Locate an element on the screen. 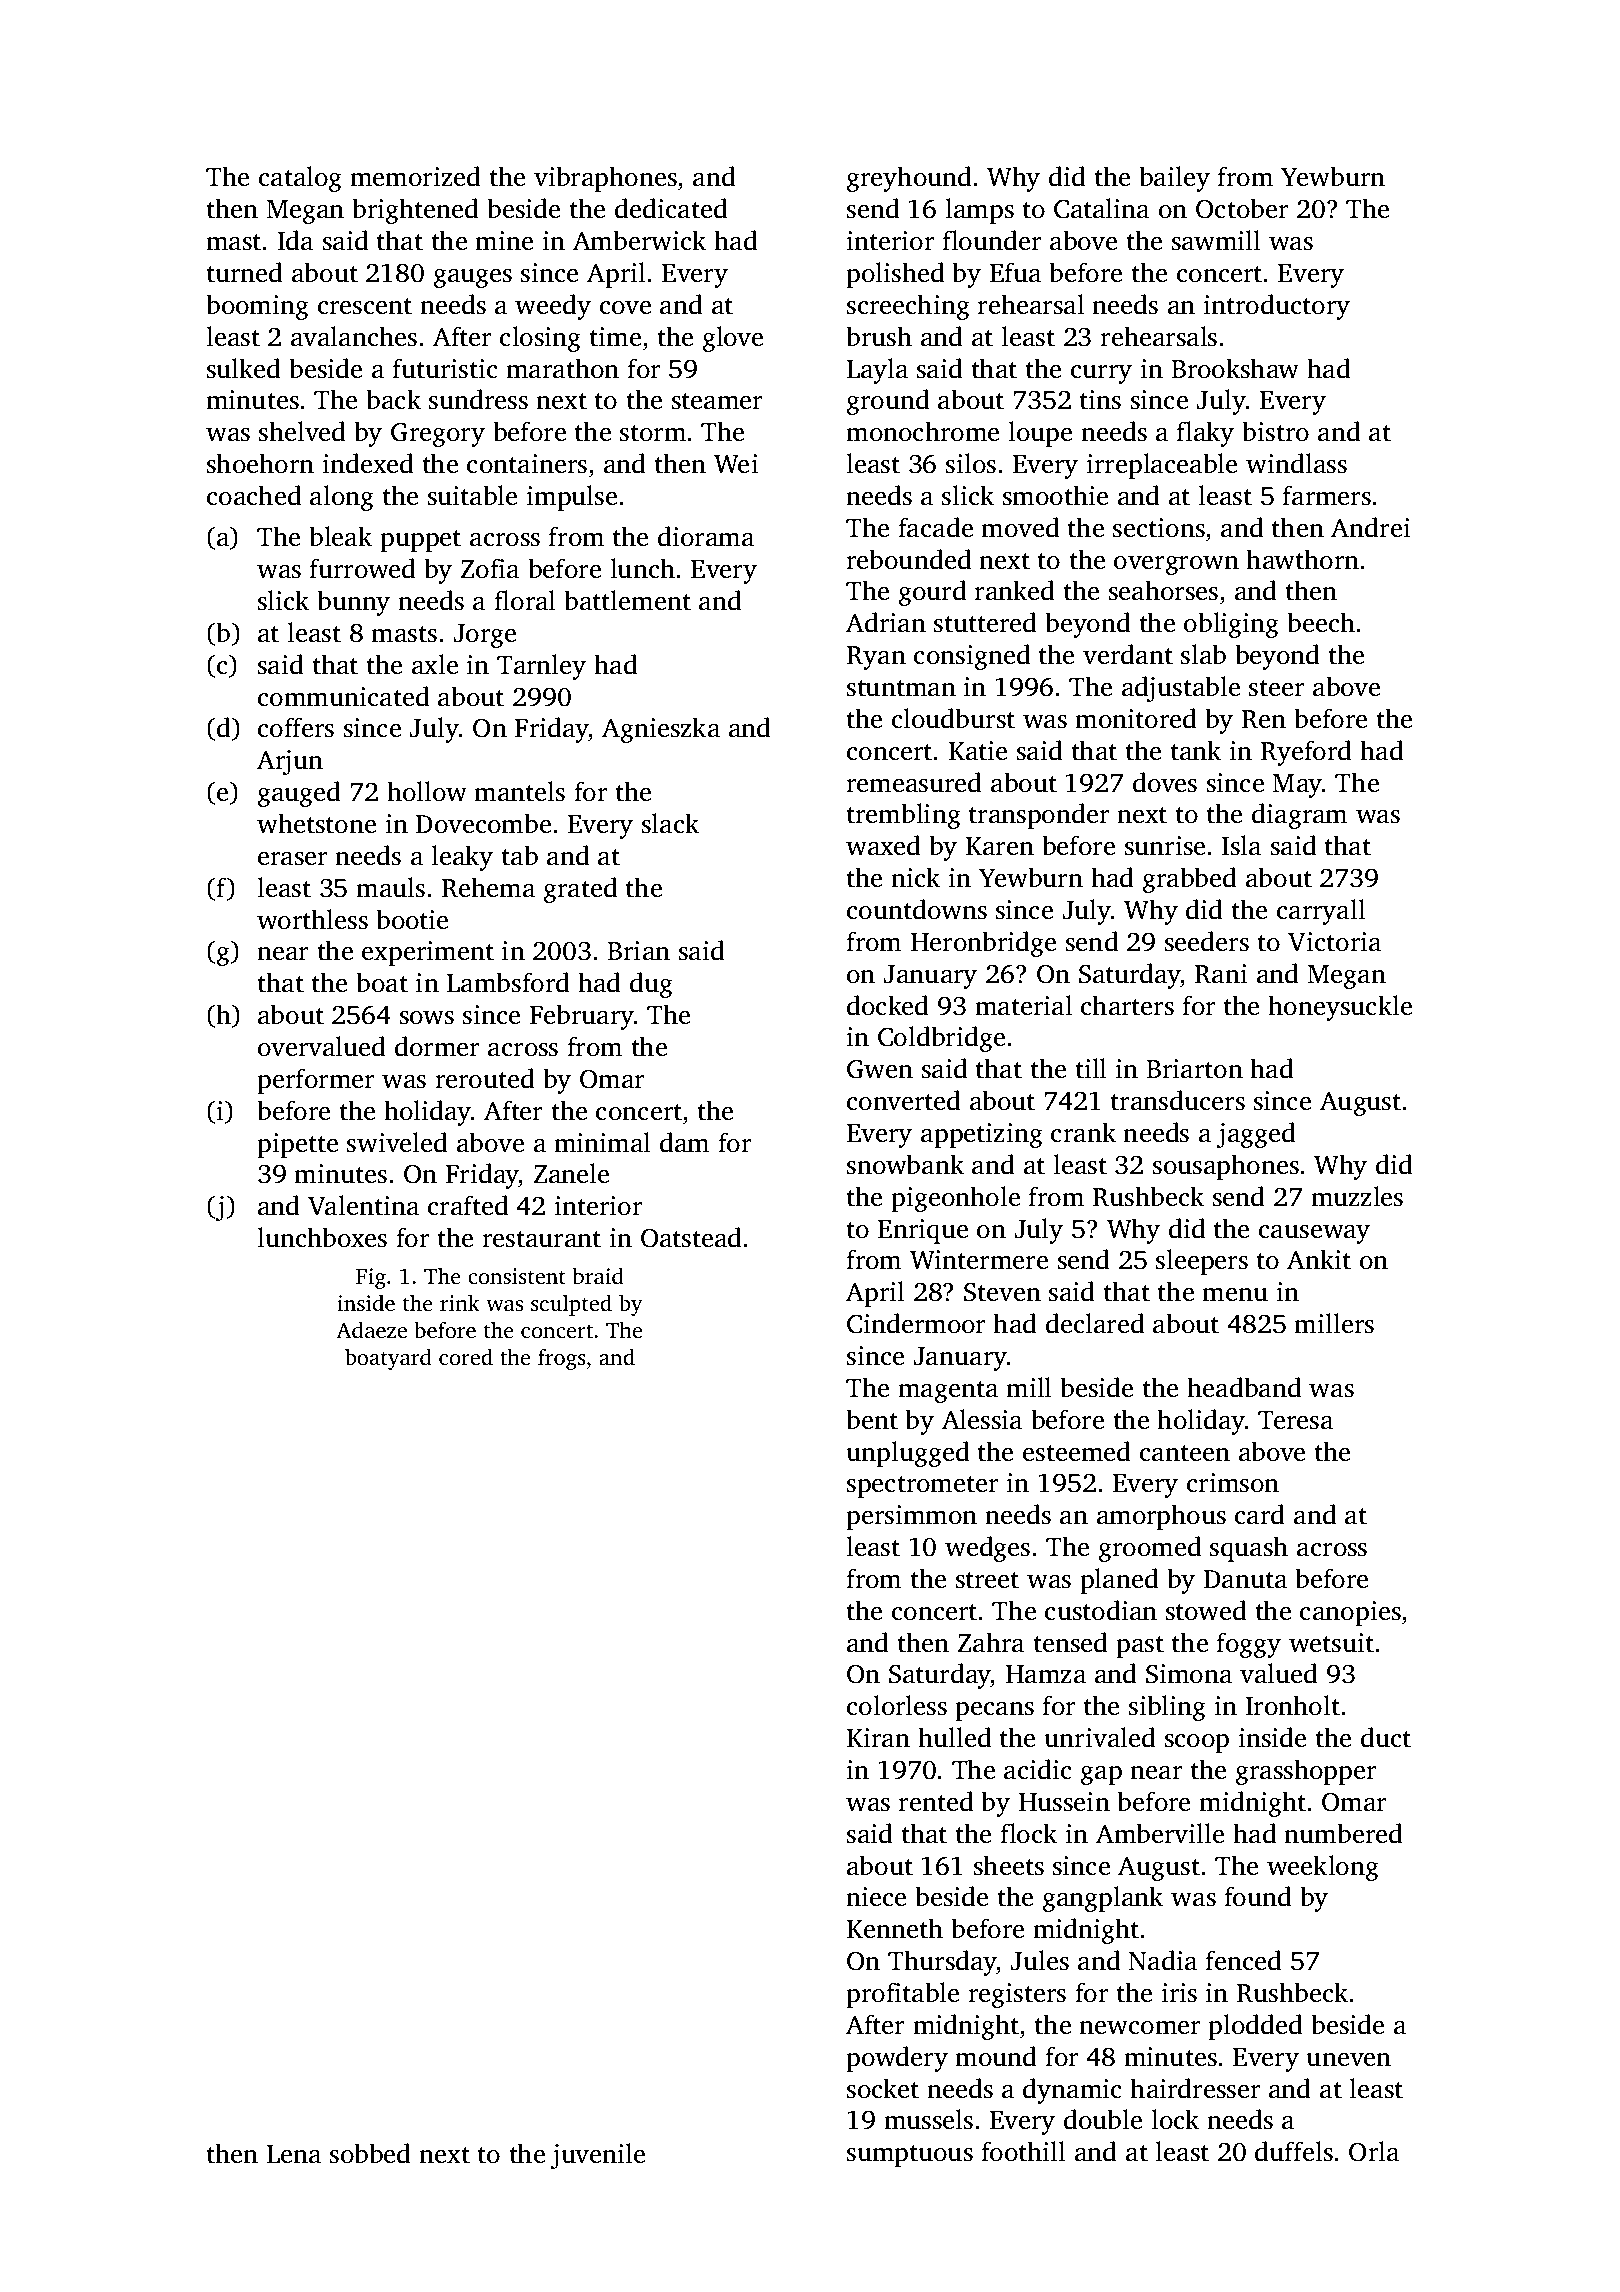  October is located at coordinates (1242, 208).
